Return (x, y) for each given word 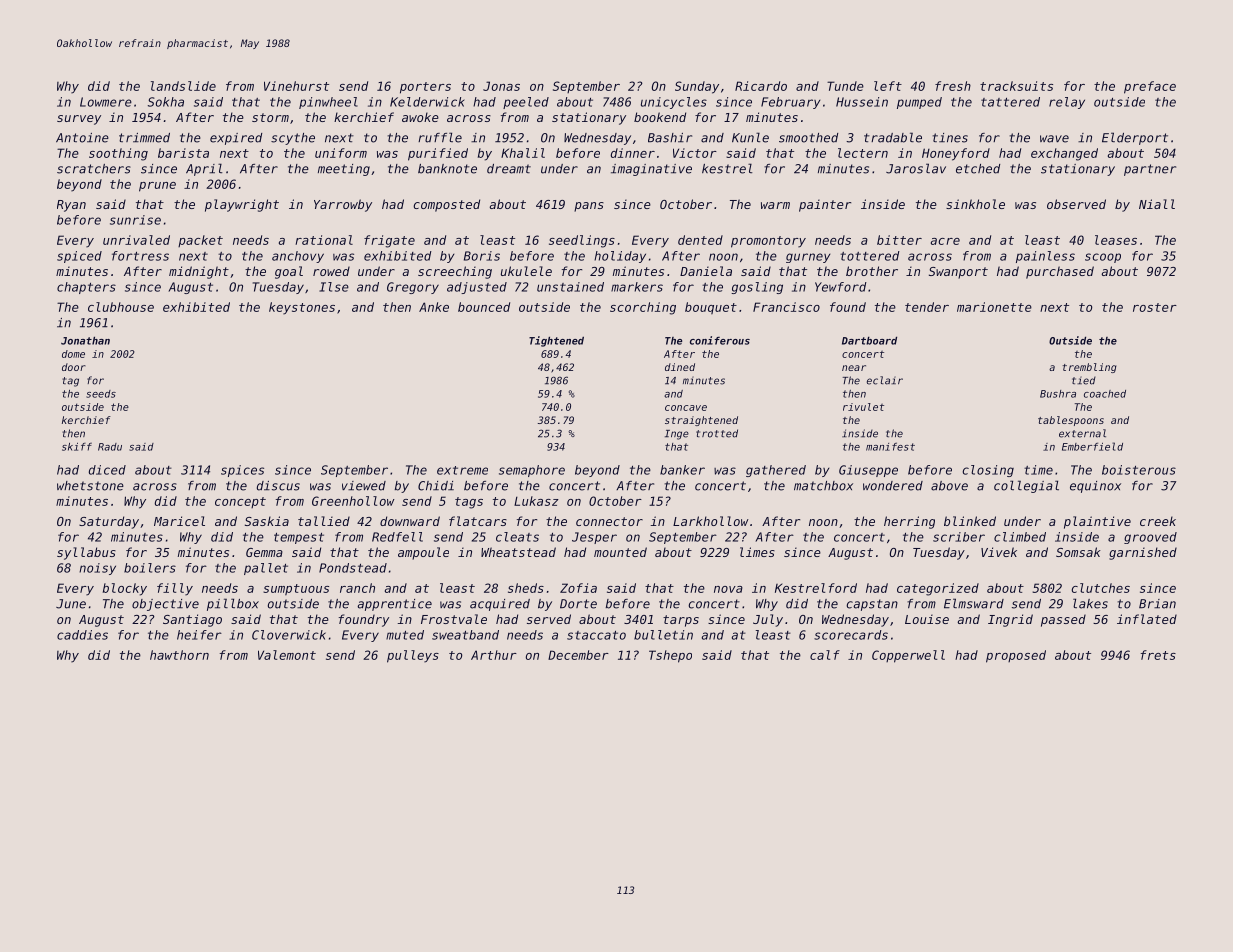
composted (446, 205)
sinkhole (975, 204)
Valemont (287, 655)
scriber (959, 537)
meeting (344, 170)
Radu (110, 447)
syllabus (86, 553)
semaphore (532, 471)
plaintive (1097, 522)
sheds (526, 588)
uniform (341, 153)
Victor (695, 153)
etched (978, 169)
